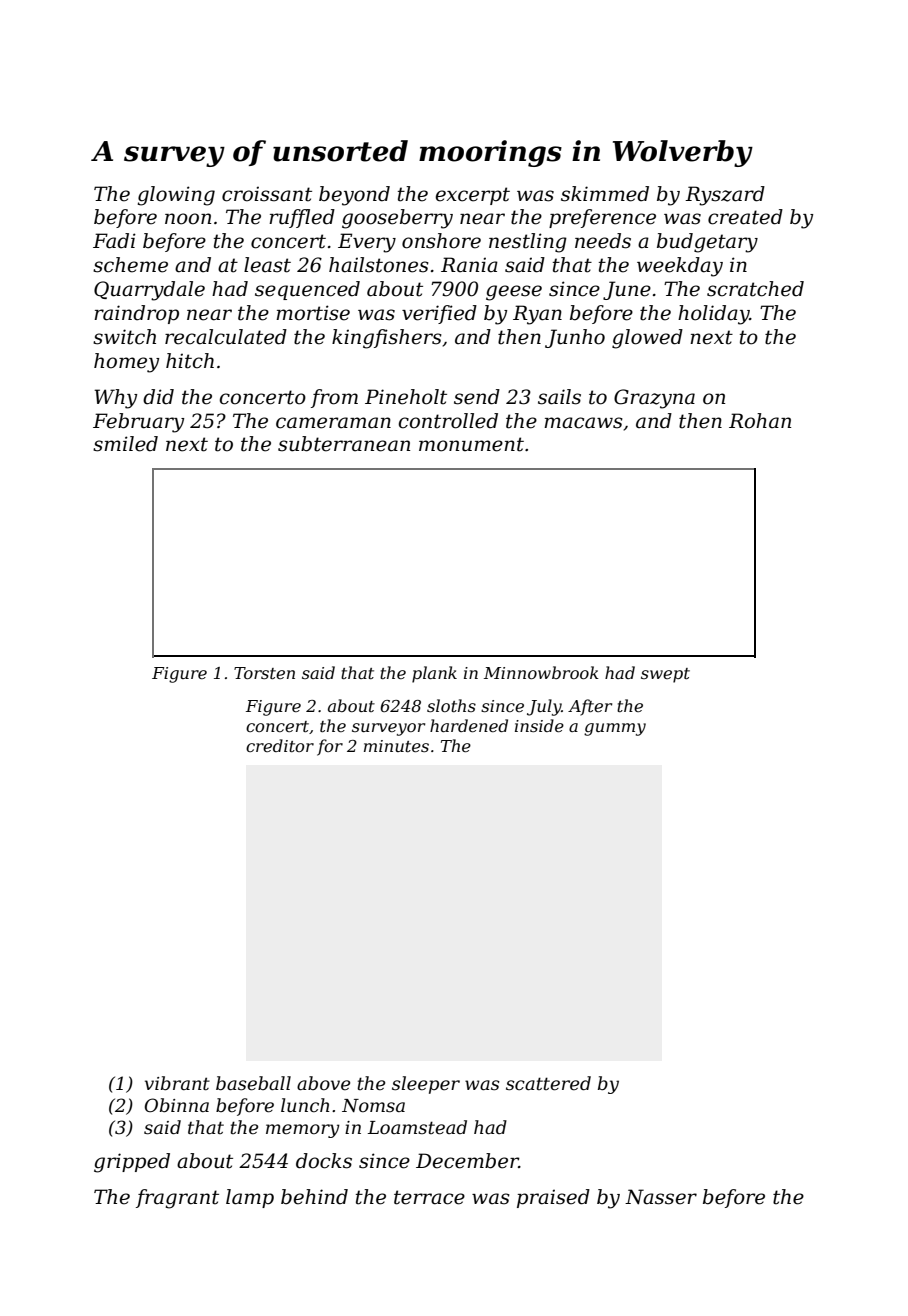  What do you see at coordinates (264, 673) in the screenshot?
I see `Torsten` at bounding box center [264, 673].
